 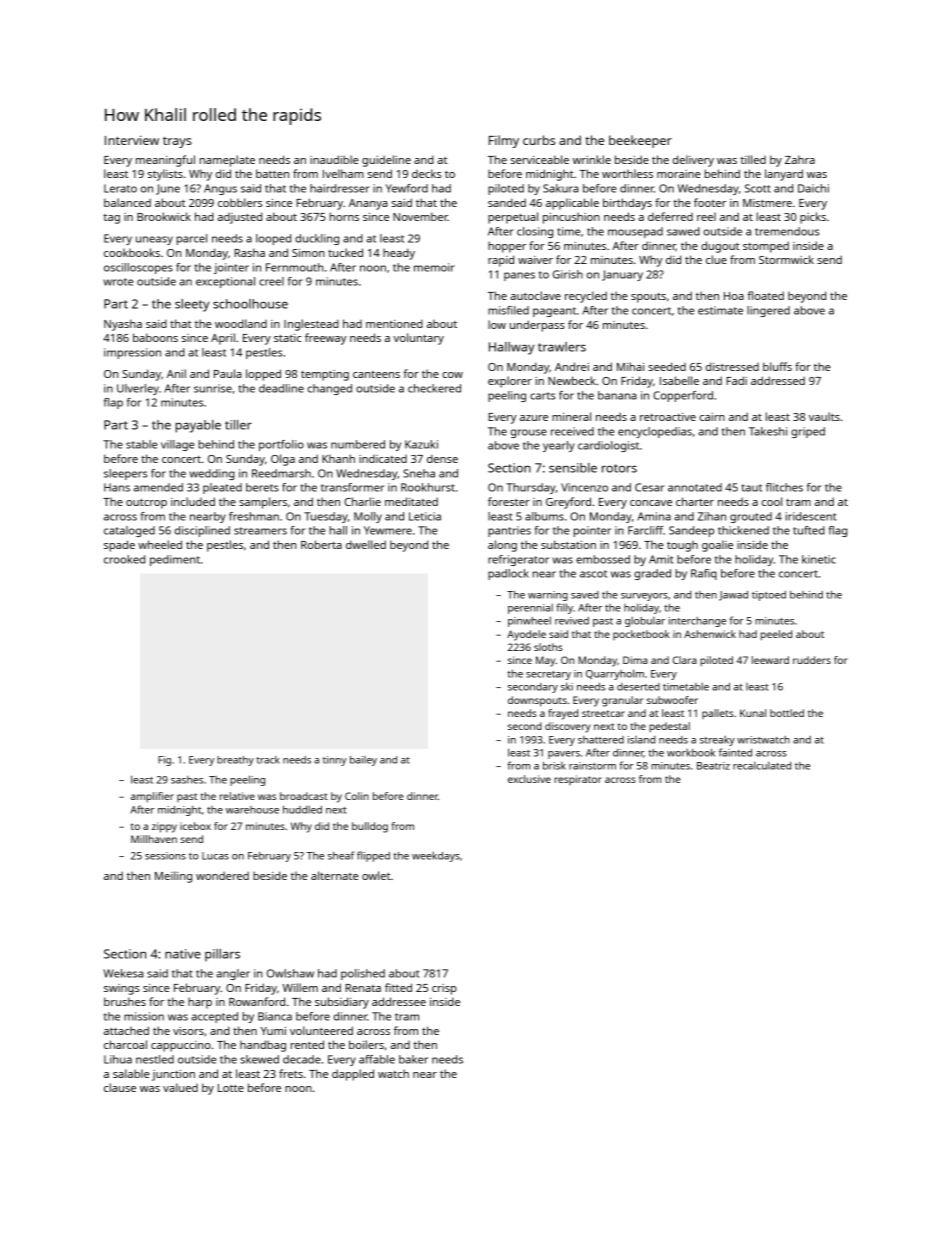 What do you see at coordinates (652, 574) in the image?
I see `graded` at bounding box center [652, 574].
